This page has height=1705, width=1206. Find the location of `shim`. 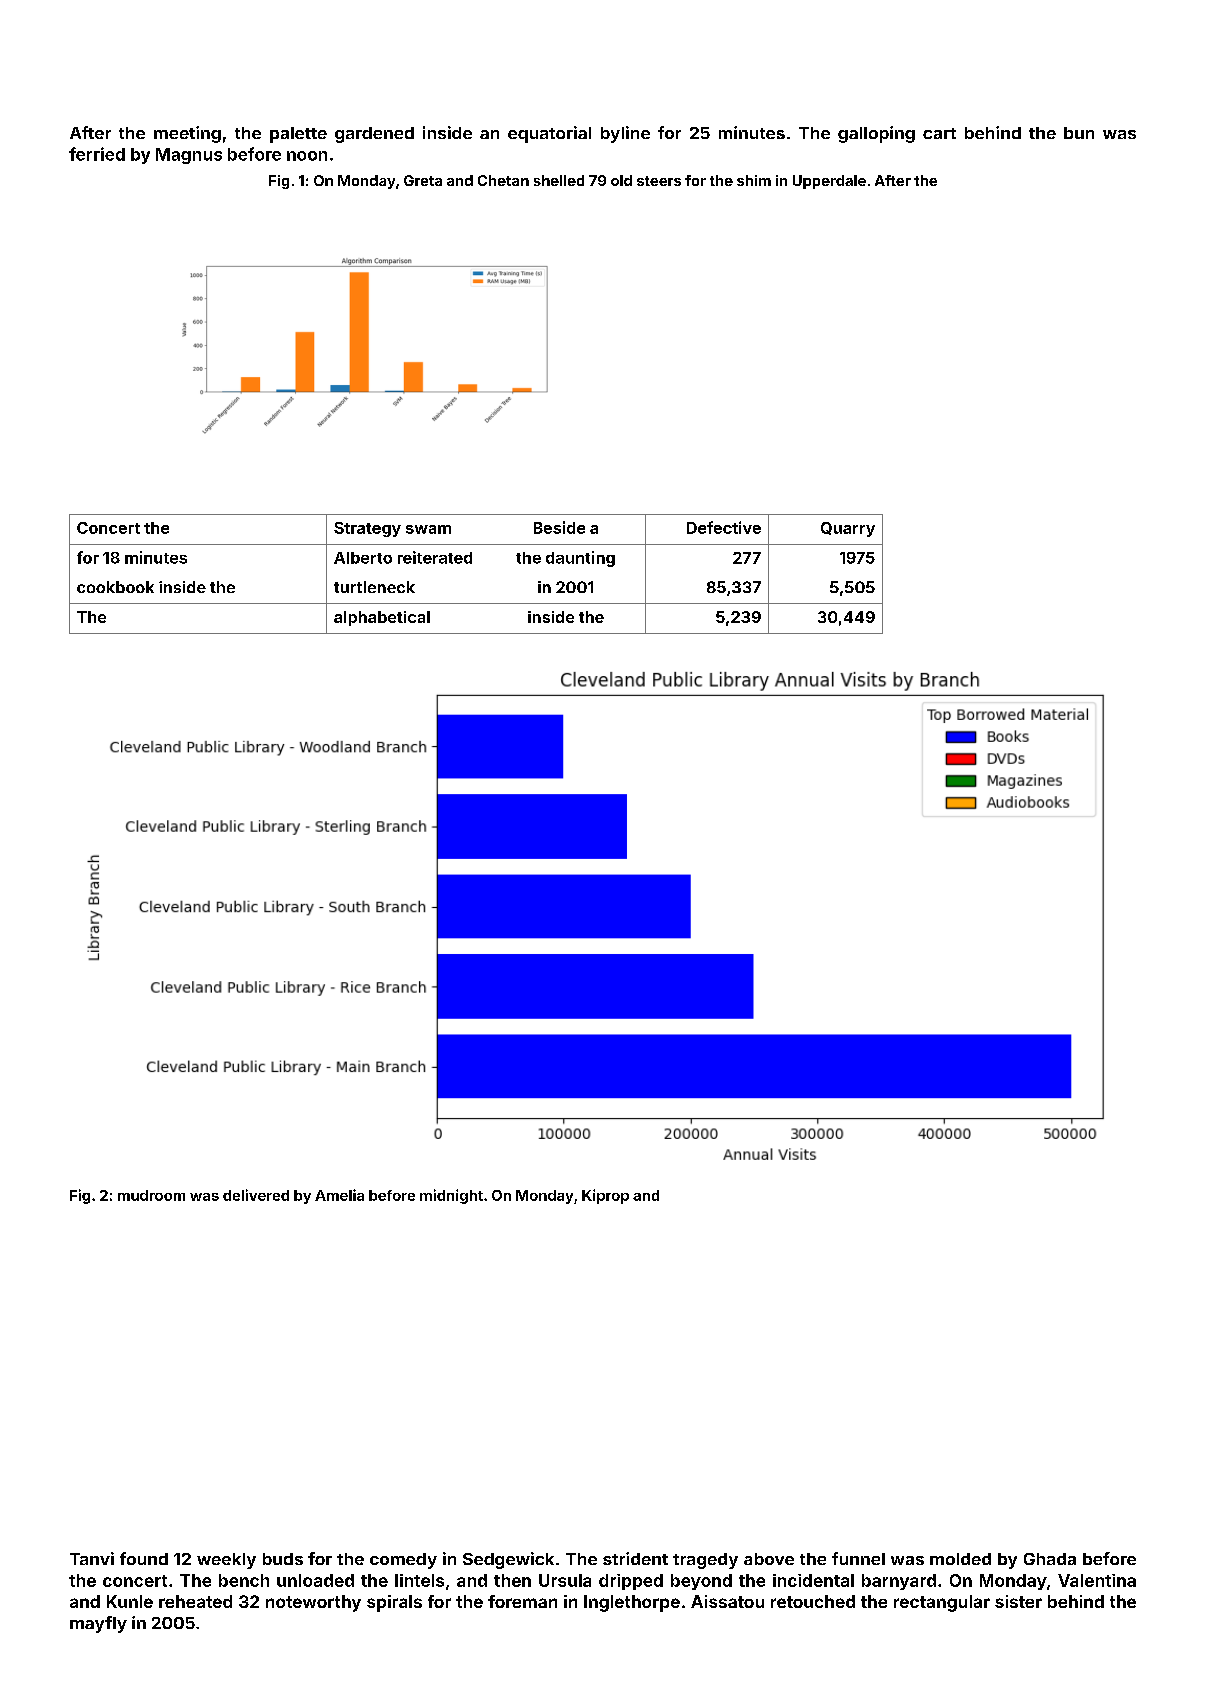

shim is located at coordinates (754, 180).
